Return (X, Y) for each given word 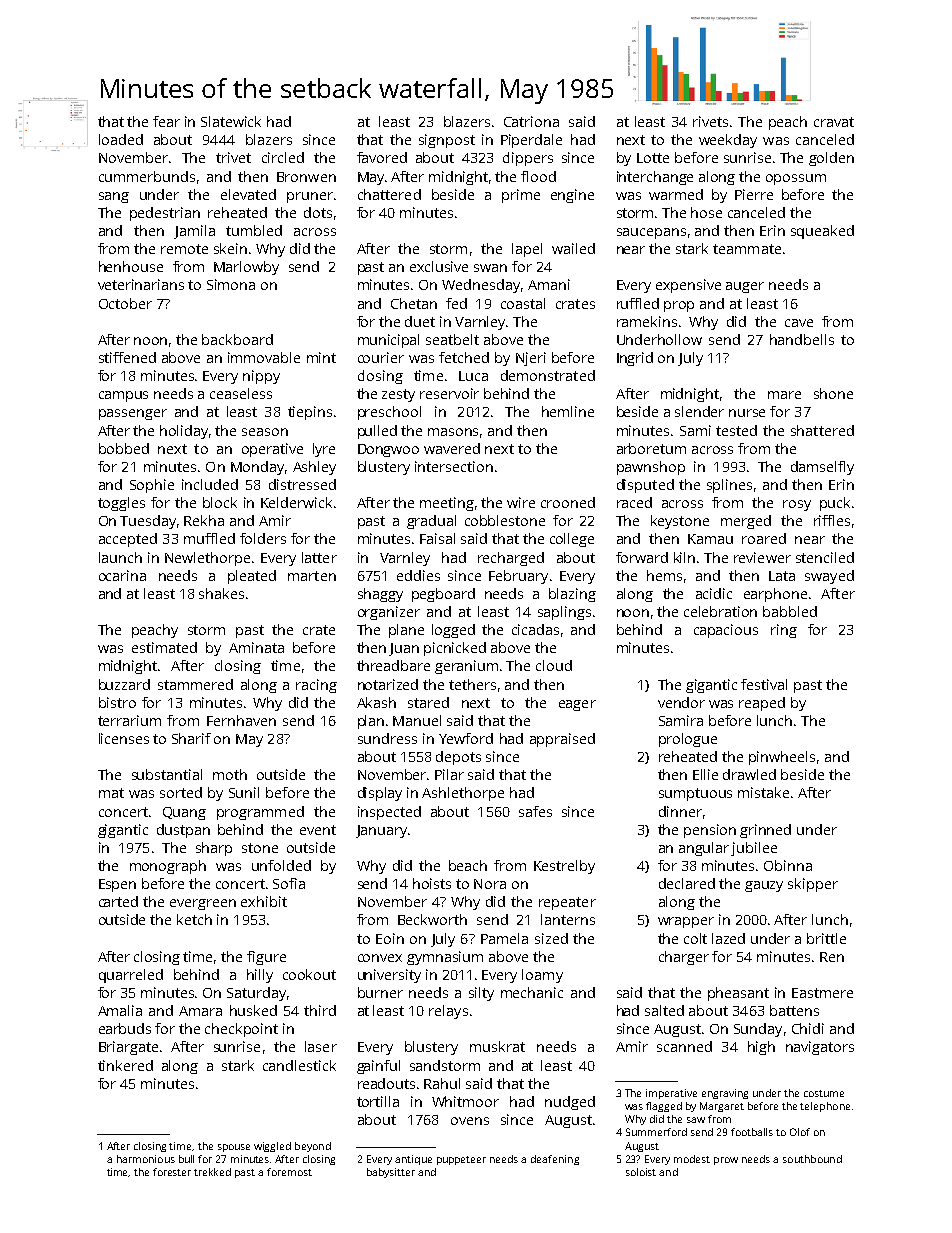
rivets (710, 121)
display (380, 794)
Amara (200, 1011)
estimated (164, 647)
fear (166, 121)
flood (538, 176)
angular (704, 849)
